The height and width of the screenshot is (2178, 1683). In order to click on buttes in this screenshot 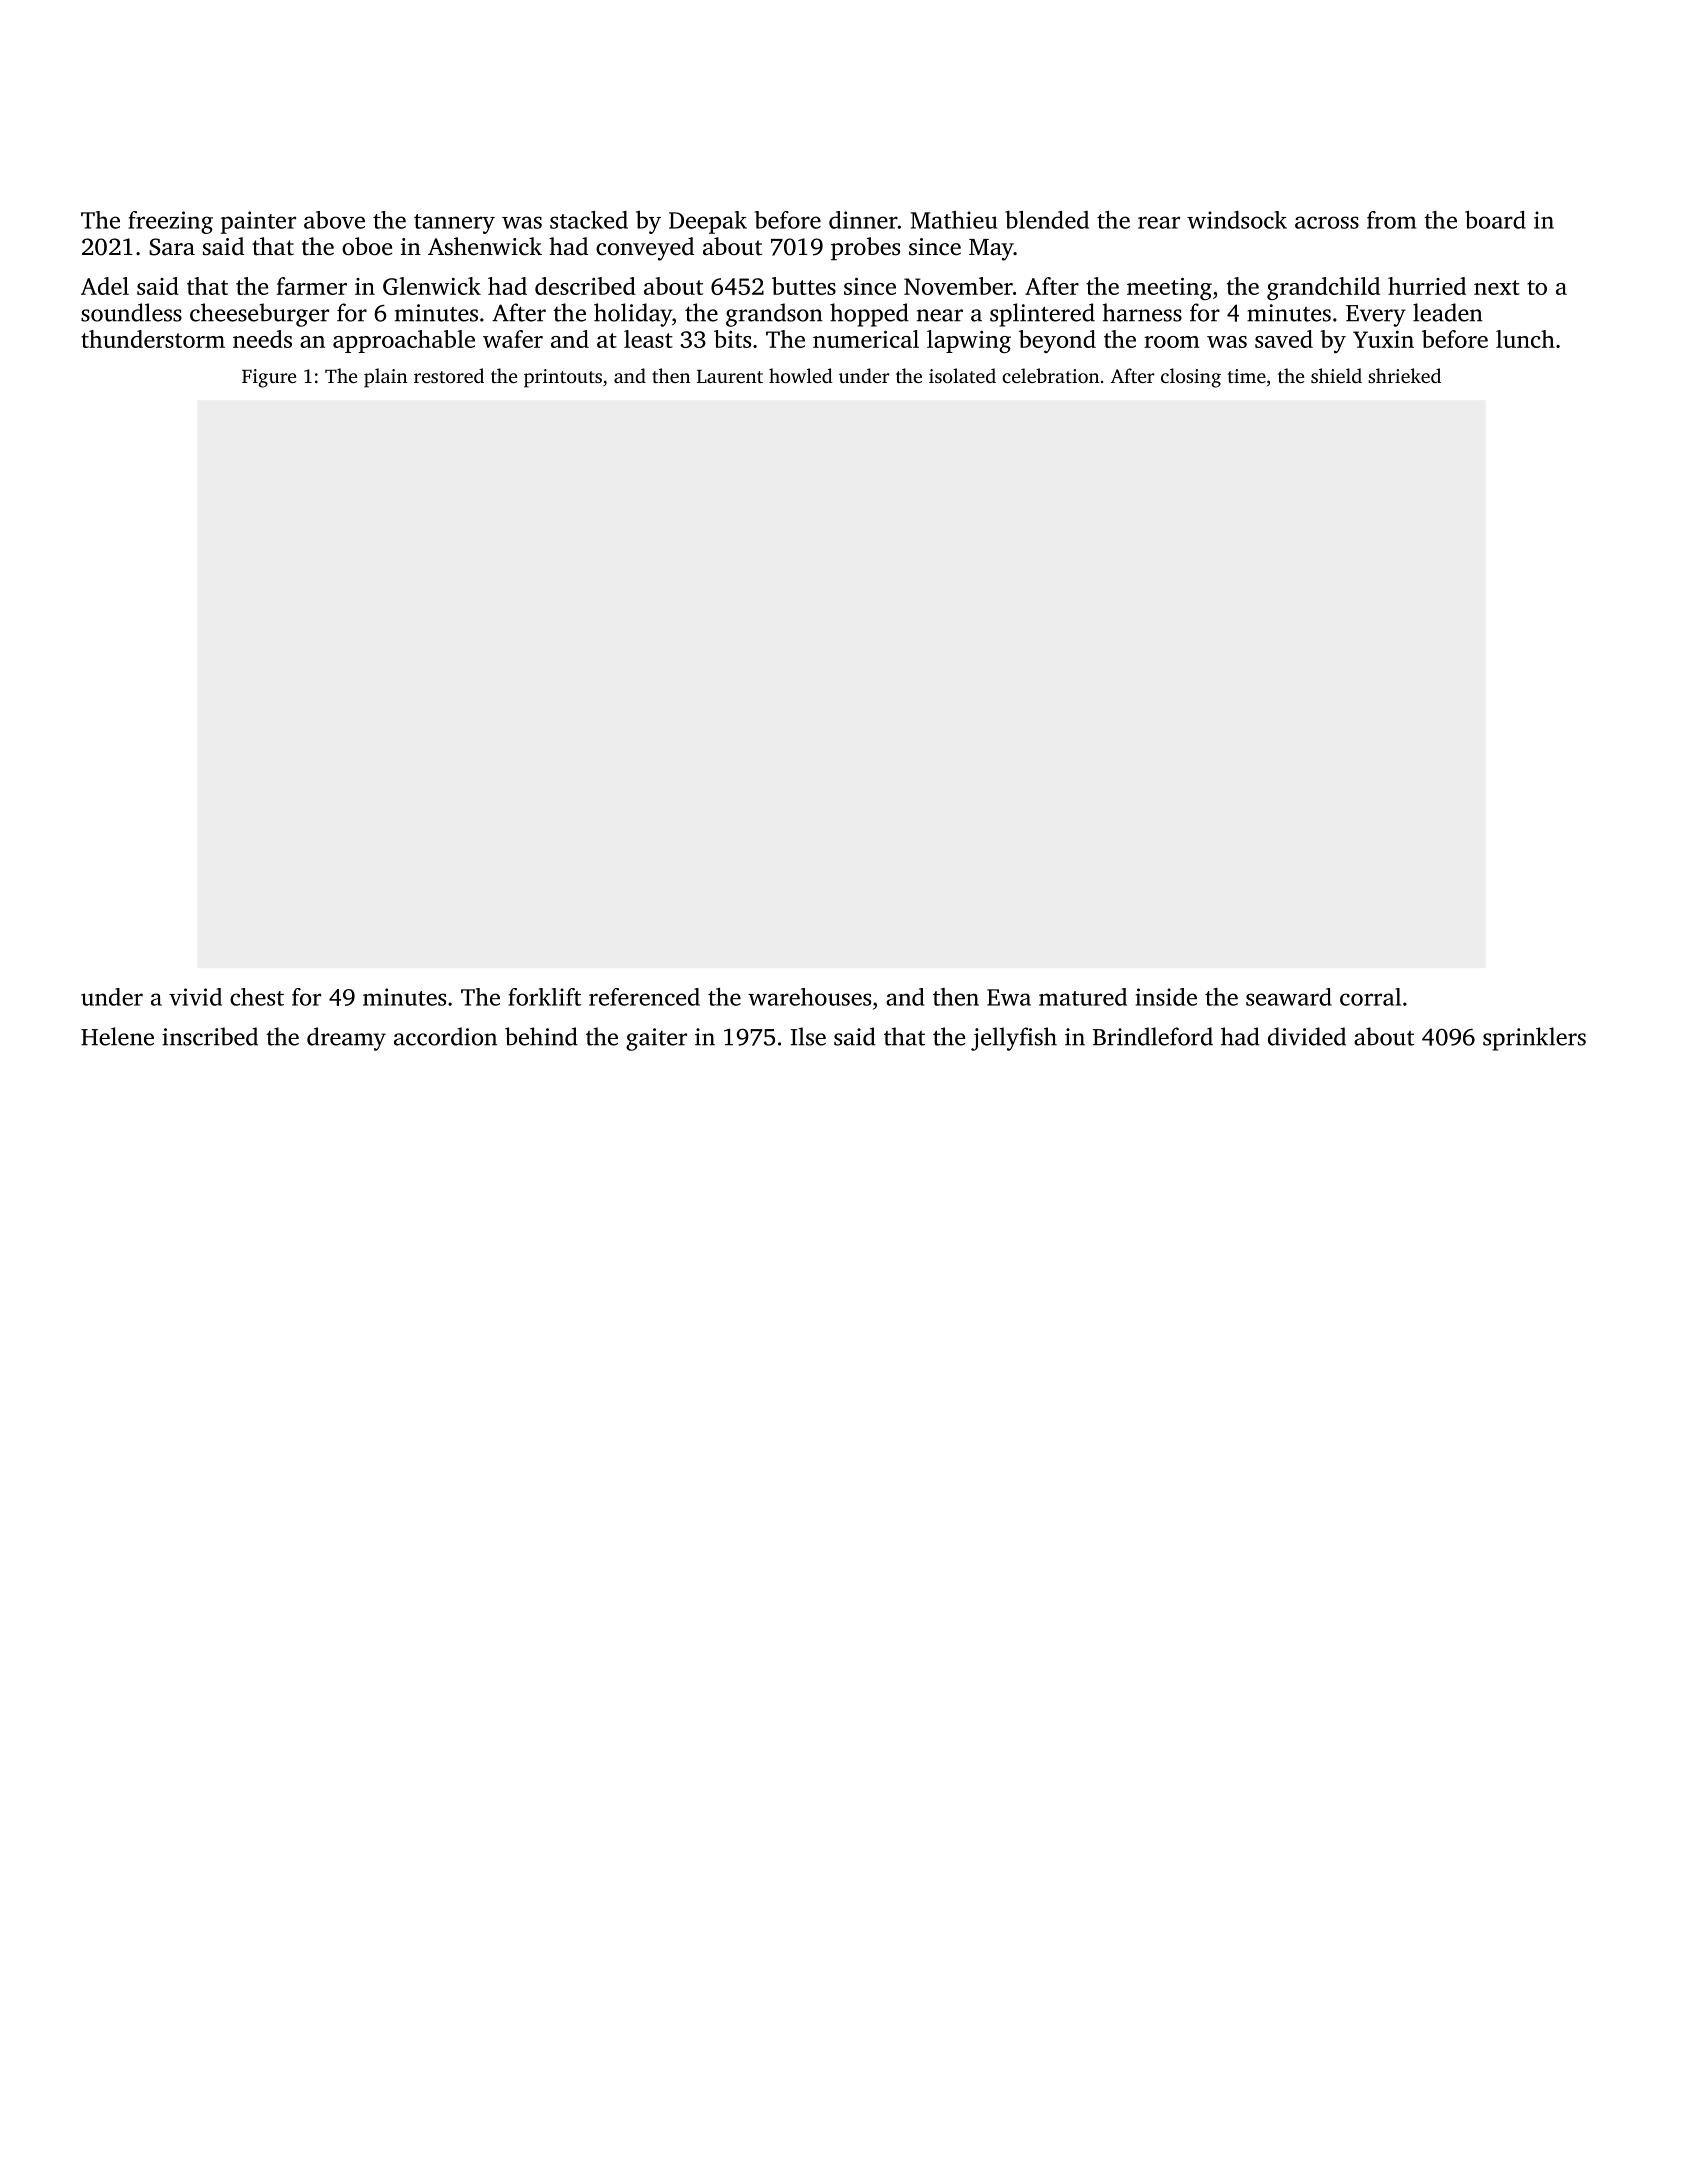, I will do `click(804, 286)`.
